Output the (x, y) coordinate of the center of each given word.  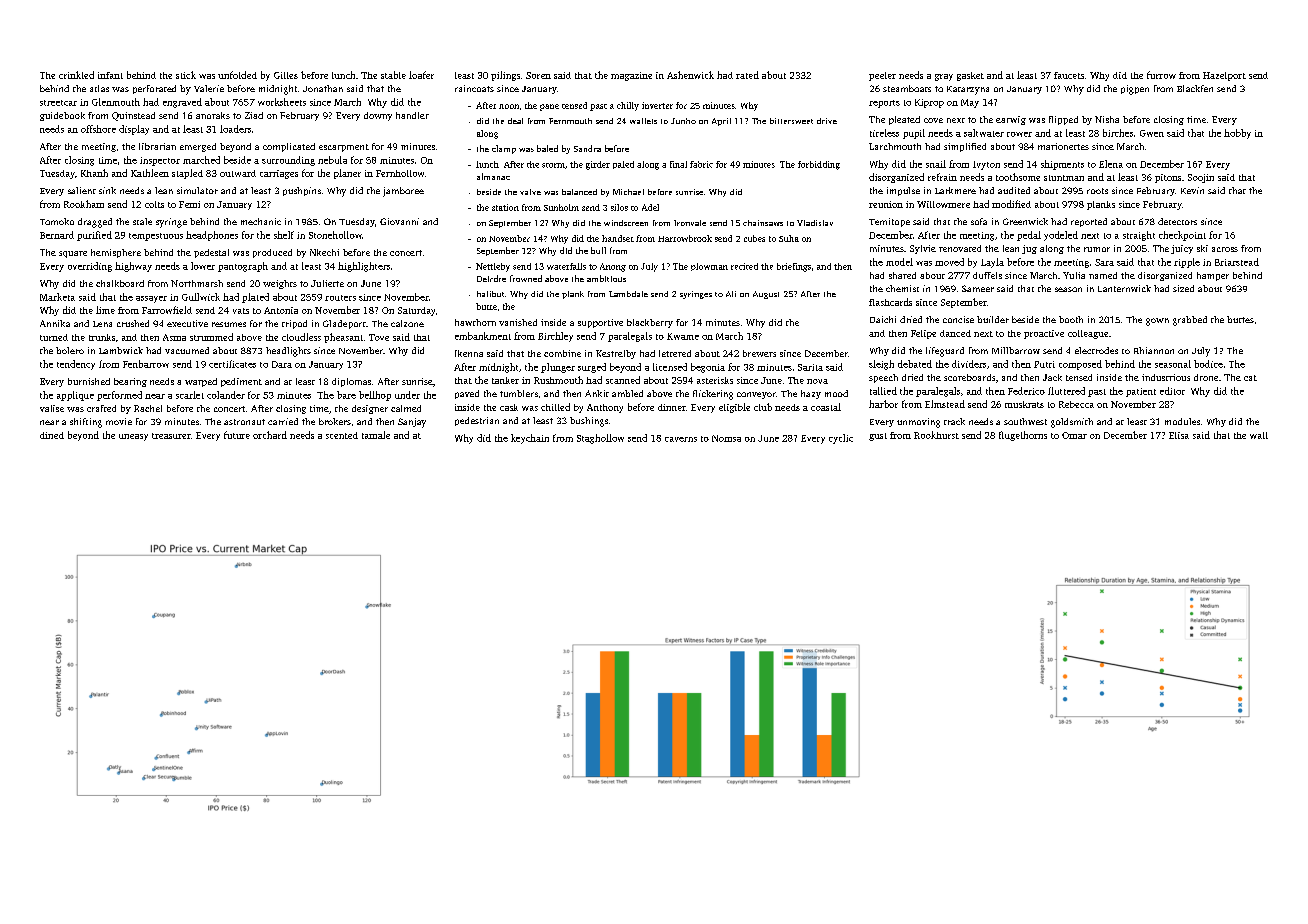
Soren (538, 75)
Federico (1026, 391)
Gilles (286, 75)
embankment (483, 336)
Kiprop (929, 103)
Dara (282, 364)
